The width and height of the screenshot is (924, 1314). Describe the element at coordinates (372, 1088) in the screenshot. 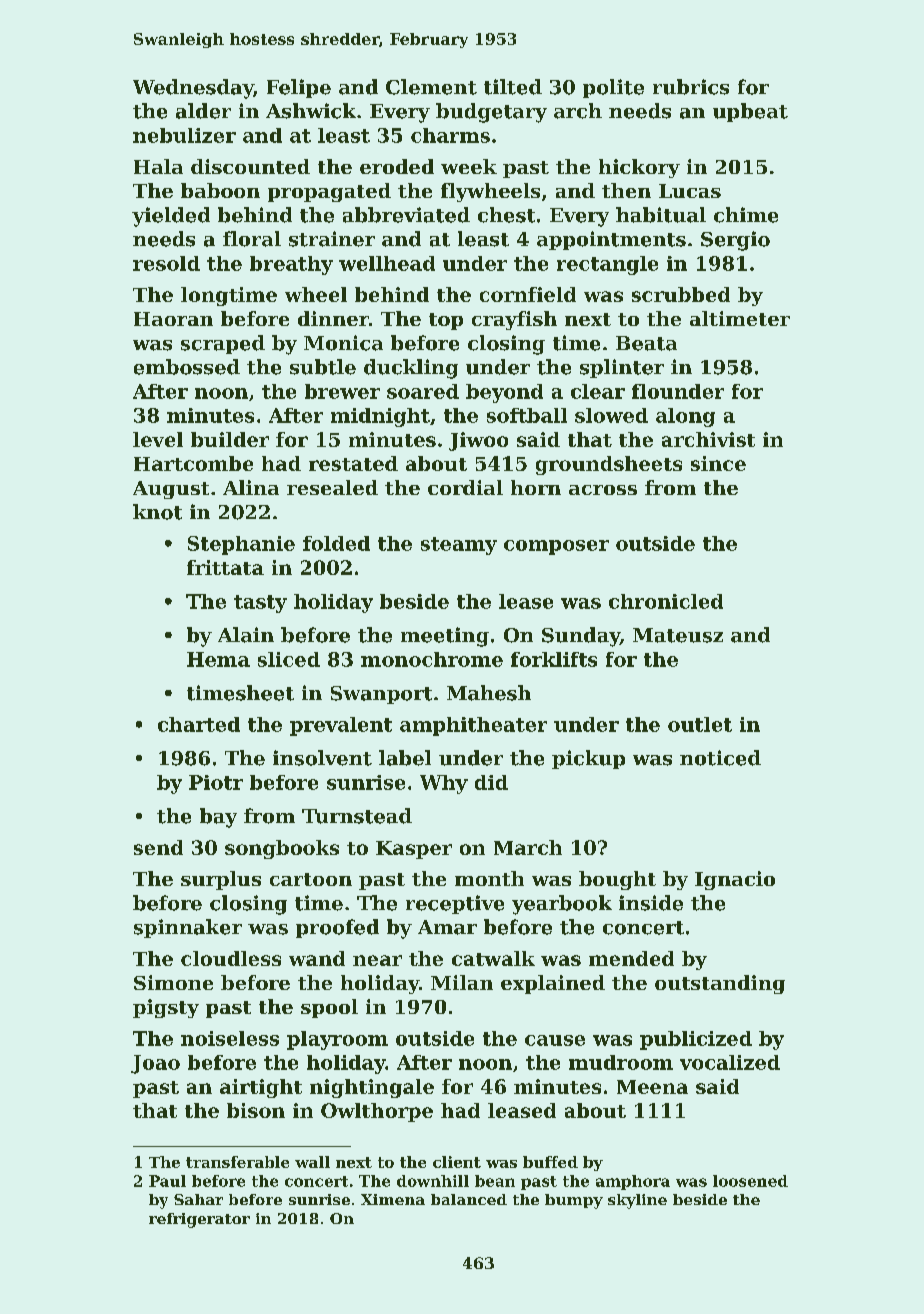

I see `nightingale` at that location.
